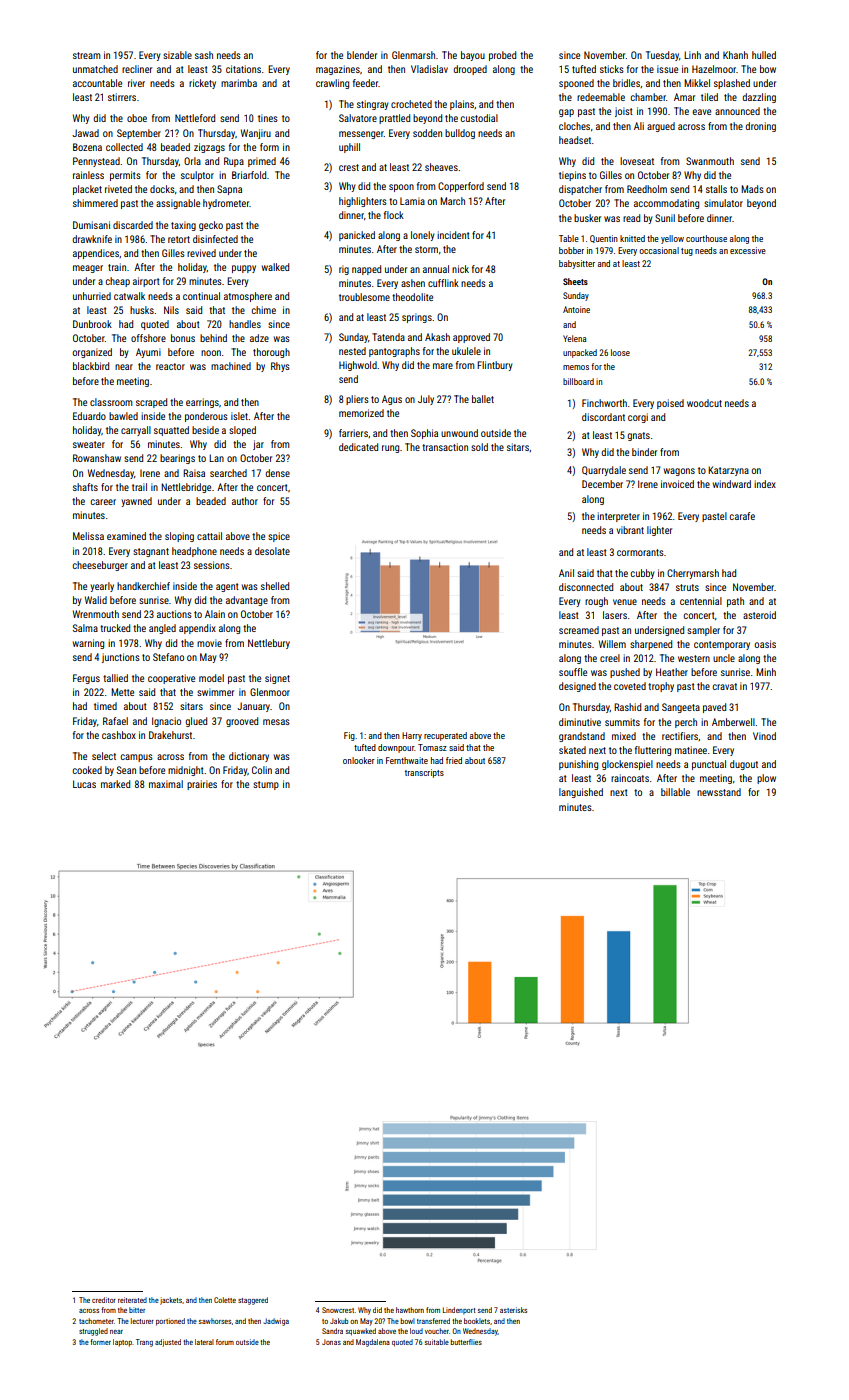 This image has width=849, height=1400. What do you see at coordinates (581, 793) in the image?
I see `languished` at bounding box center [581, 793].
